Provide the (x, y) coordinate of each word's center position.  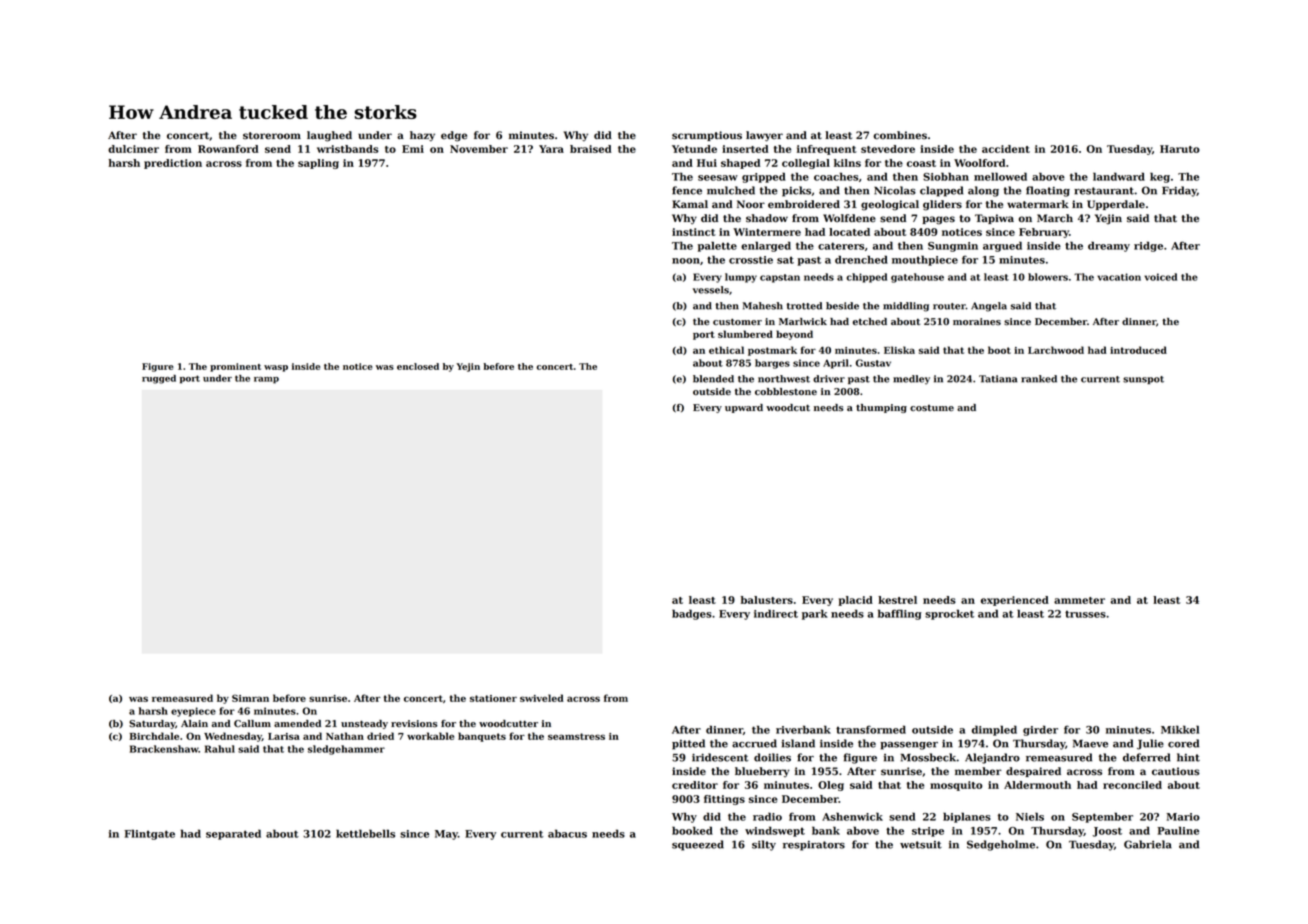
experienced (1015, 601)
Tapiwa (994, 219)
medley (911, 380)
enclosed (418, 366)
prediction (173, 164)
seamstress (576, 736)
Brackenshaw (164, 749)
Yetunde (694, 149)
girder (1040, 730)
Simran (250, 698)
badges (692, 614)
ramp (266, 380)
